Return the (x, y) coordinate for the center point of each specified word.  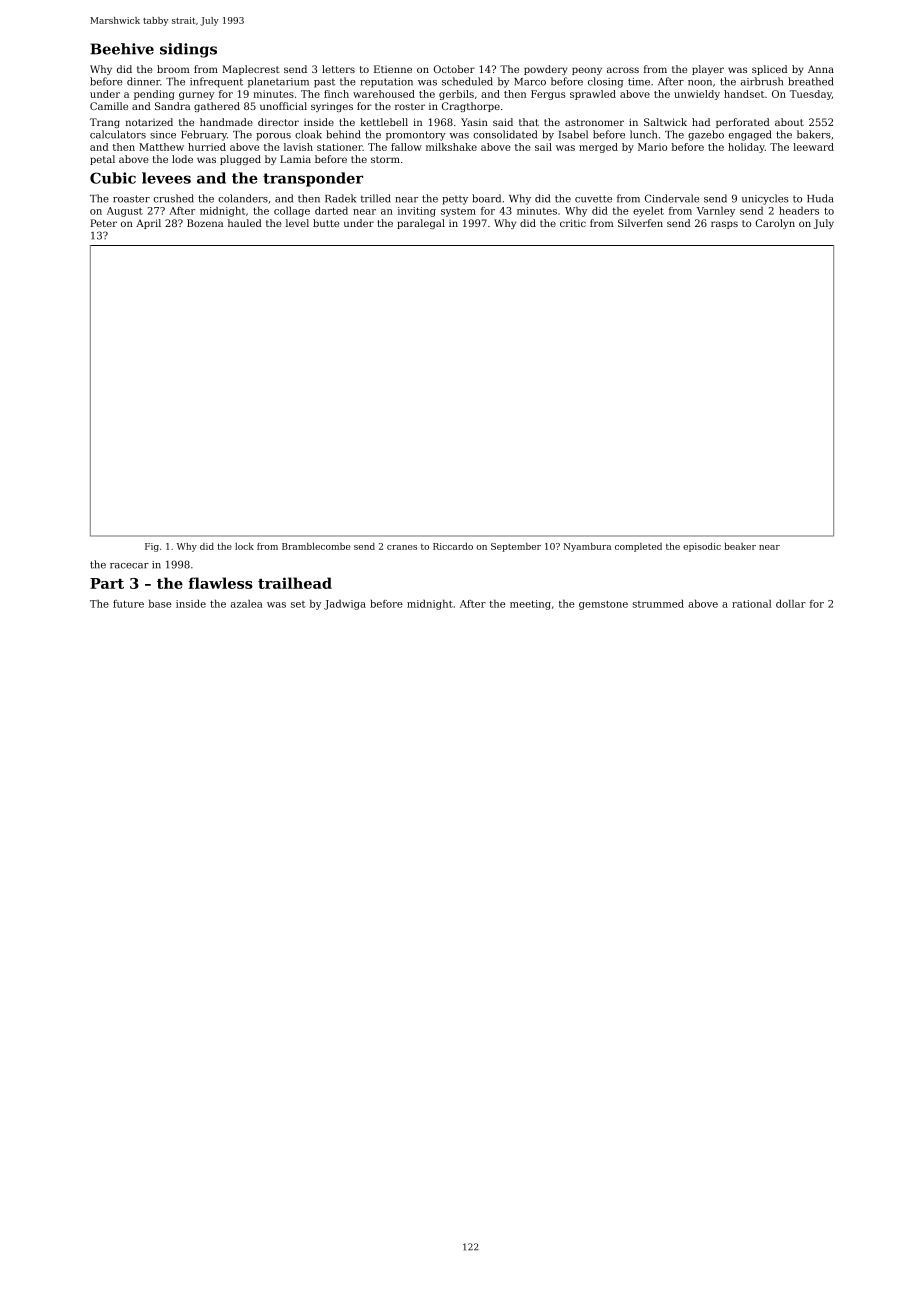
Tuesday (811, 95)
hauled (245, 223)
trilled (376, 198)
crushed (174, 198)
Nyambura (587, 547)
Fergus (548, 95)
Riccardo (453, 546)
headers (799, 211)
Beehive (122, 49)
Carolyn (775, 224)
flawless (220, 583)
